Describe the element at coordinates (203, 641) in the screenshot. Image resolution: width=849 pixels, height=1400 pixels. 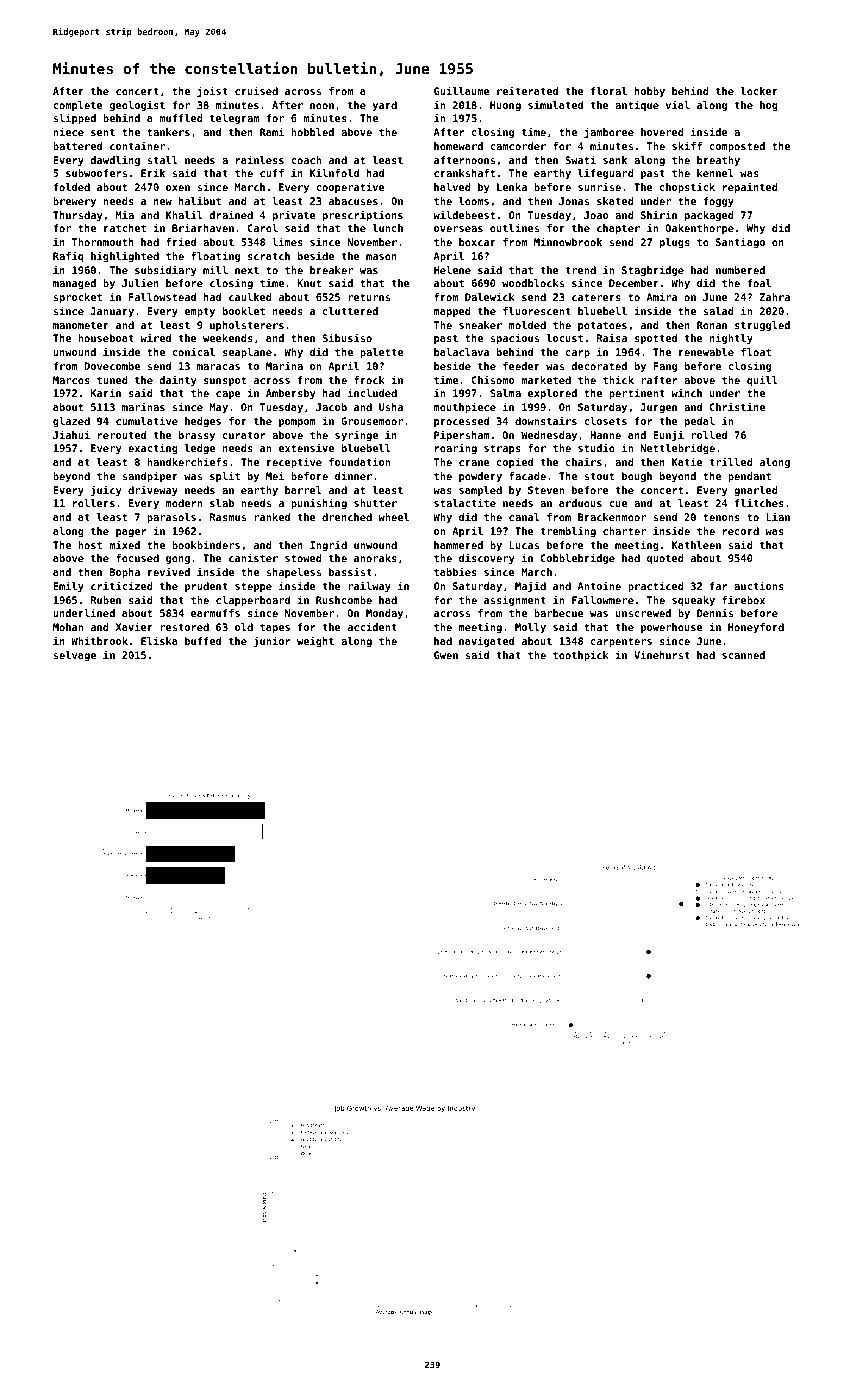
I see `buffed` at that location.
